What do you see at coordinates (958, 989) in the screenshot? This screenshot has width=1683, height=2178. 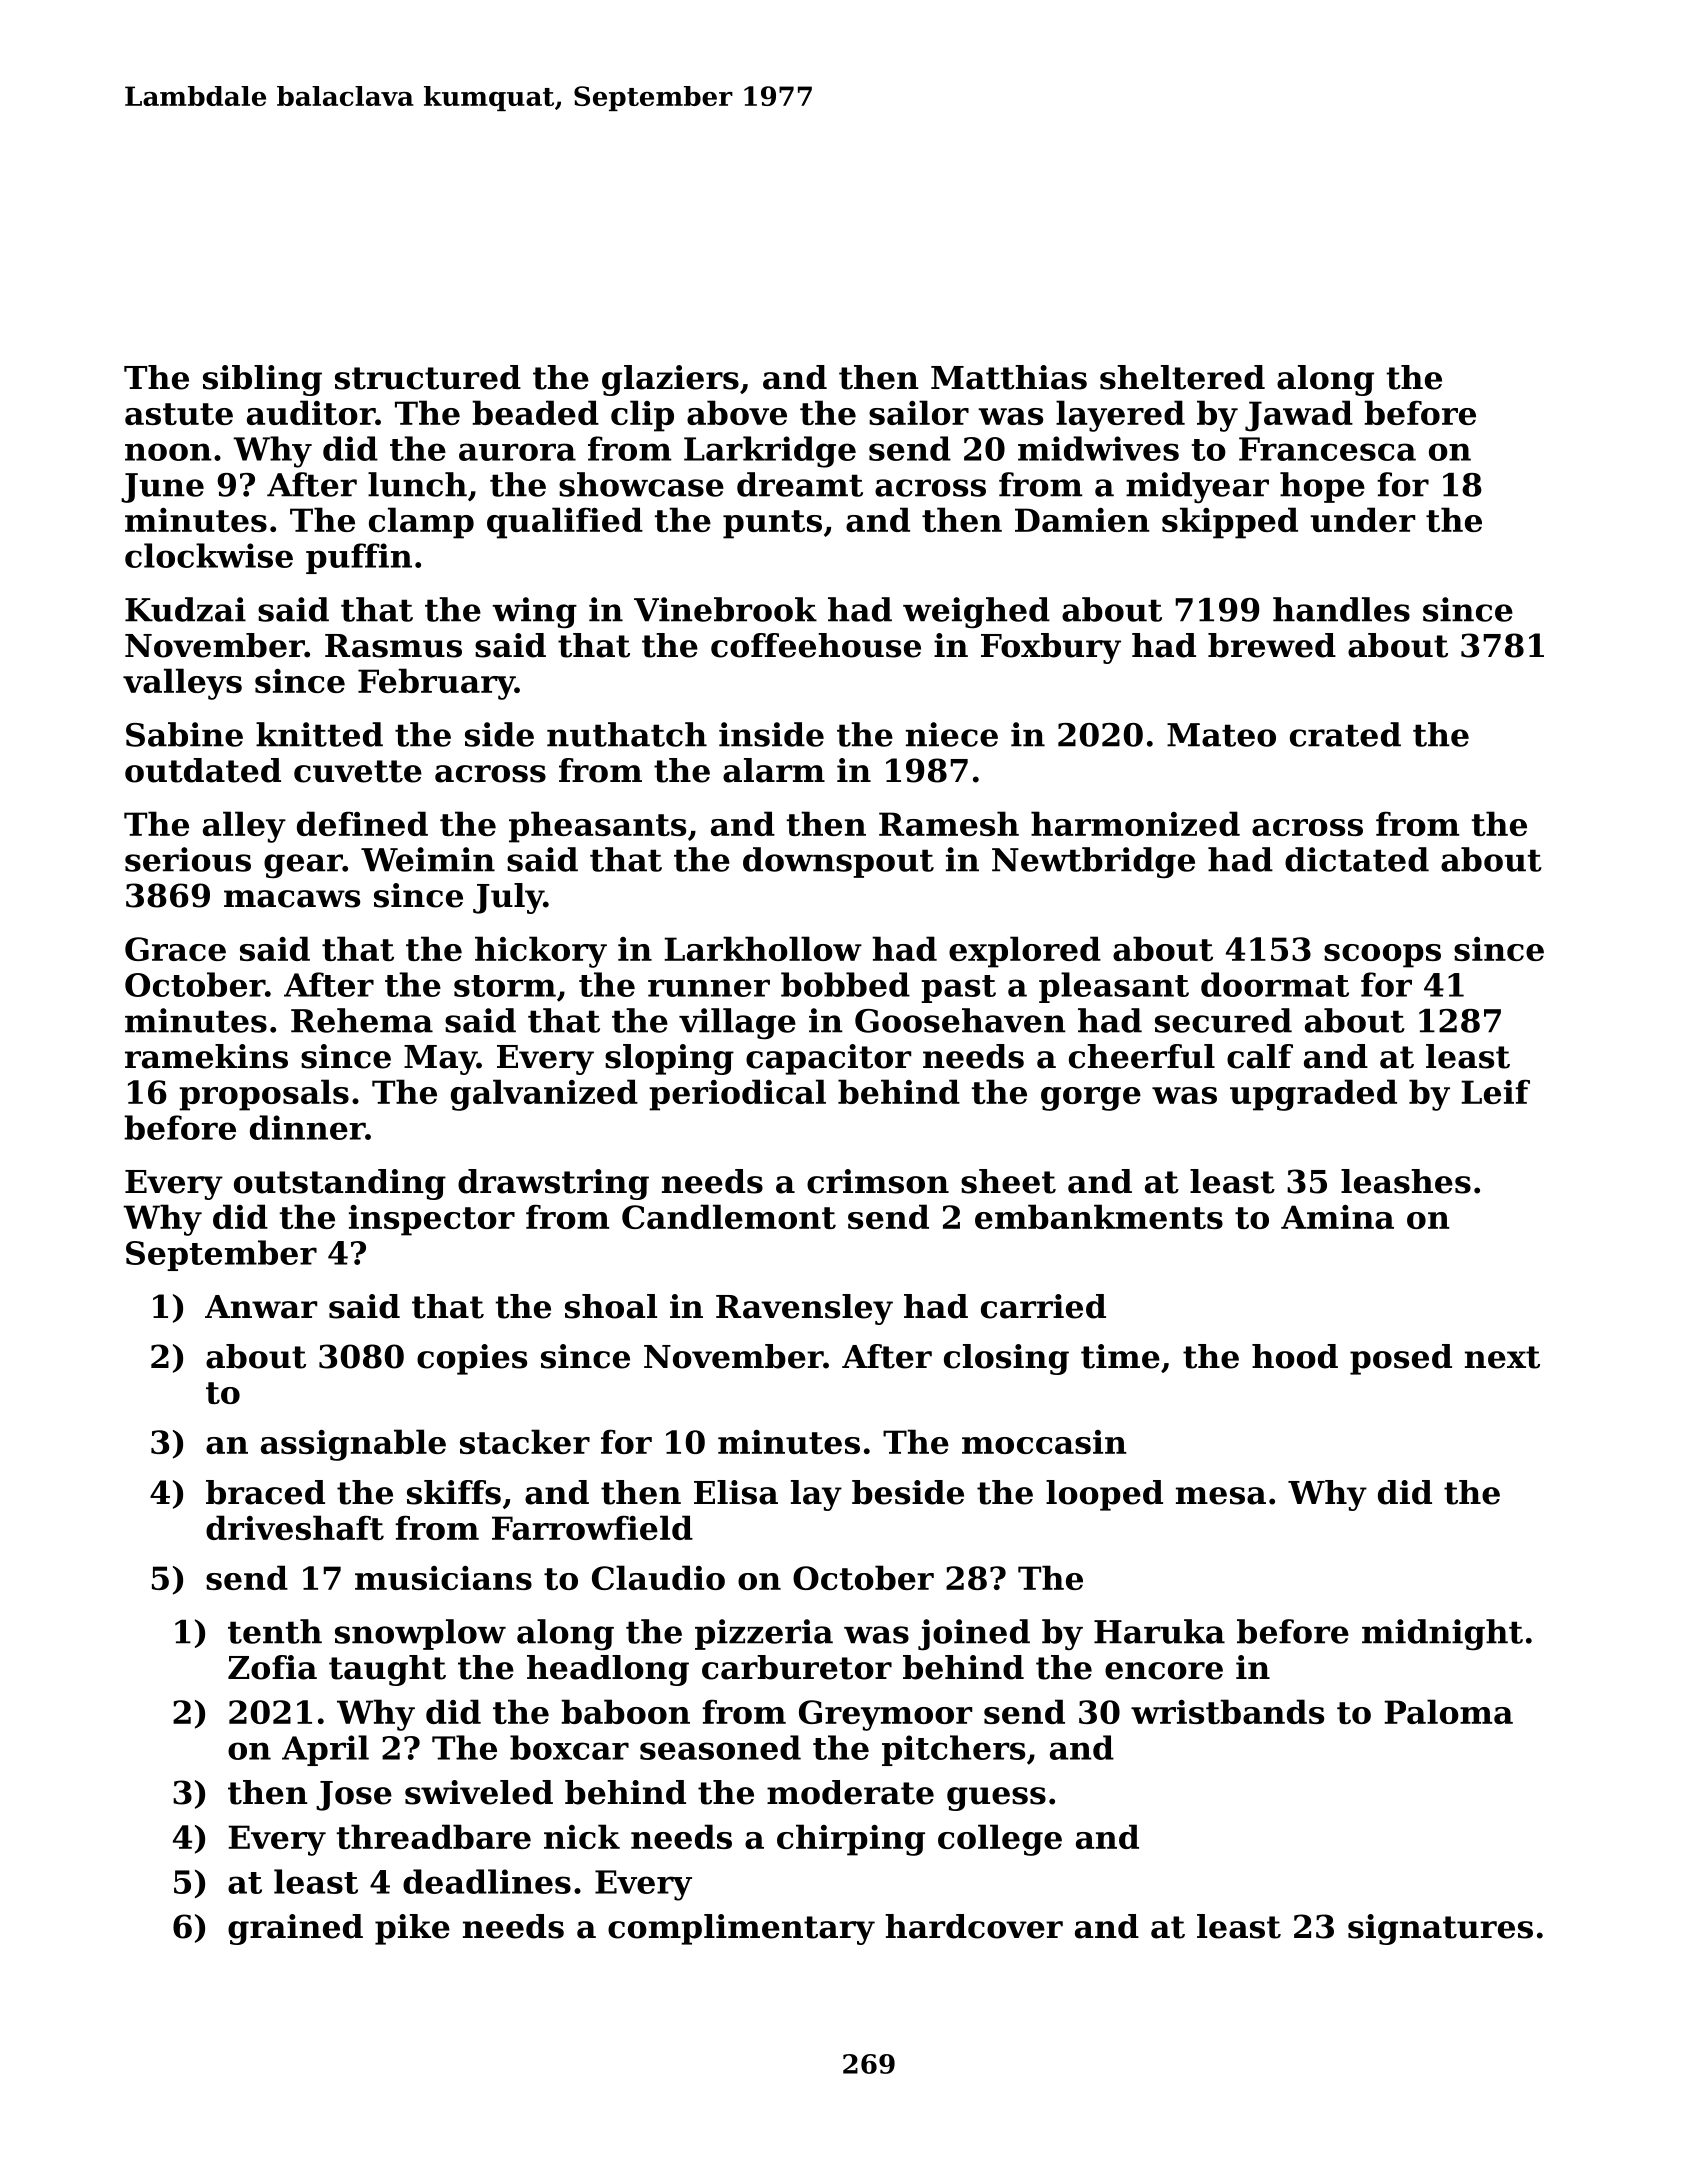 I see `past` at bounding box center [958, 989].
